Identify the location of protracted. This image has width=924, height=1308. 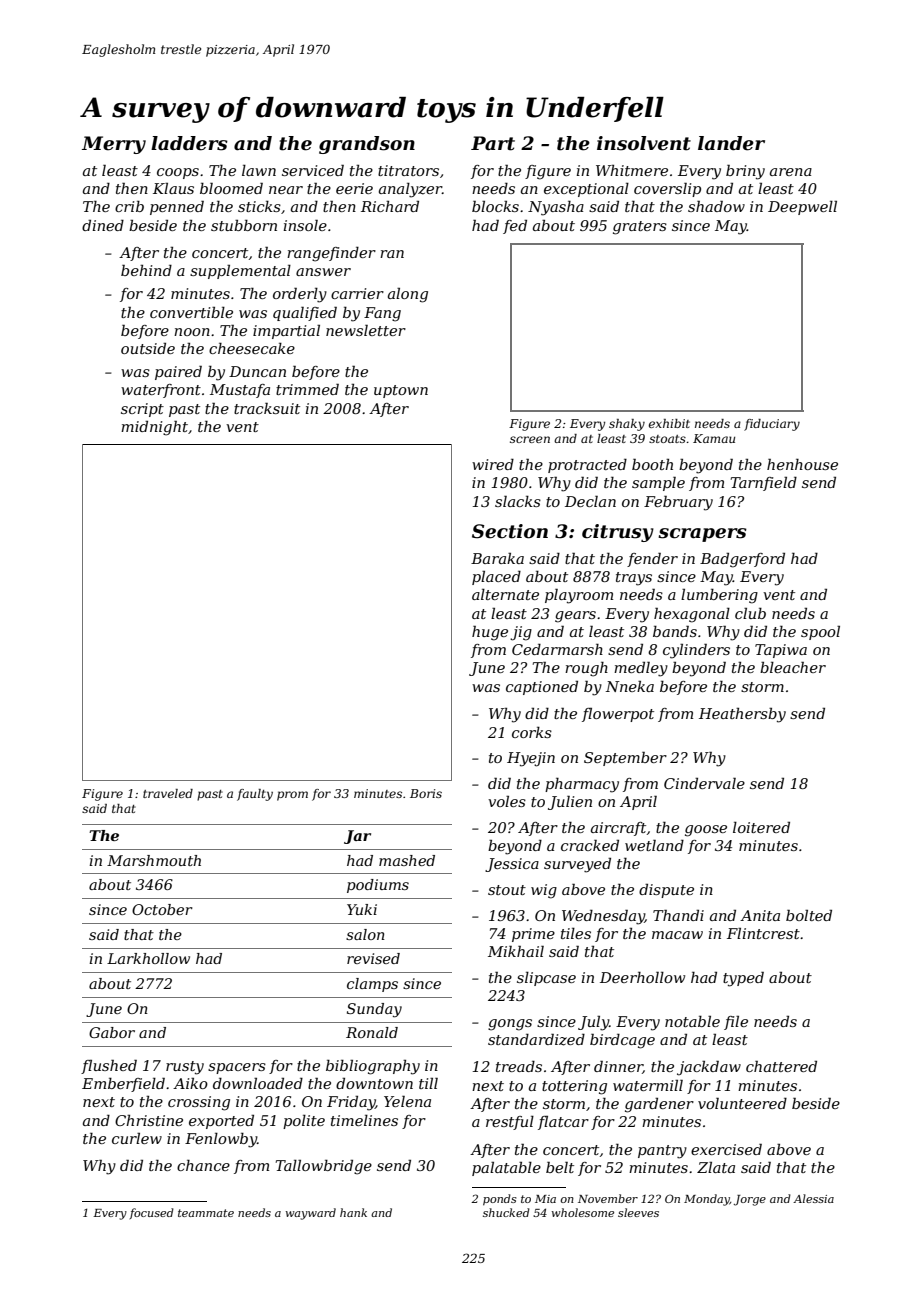
(587, 466).
